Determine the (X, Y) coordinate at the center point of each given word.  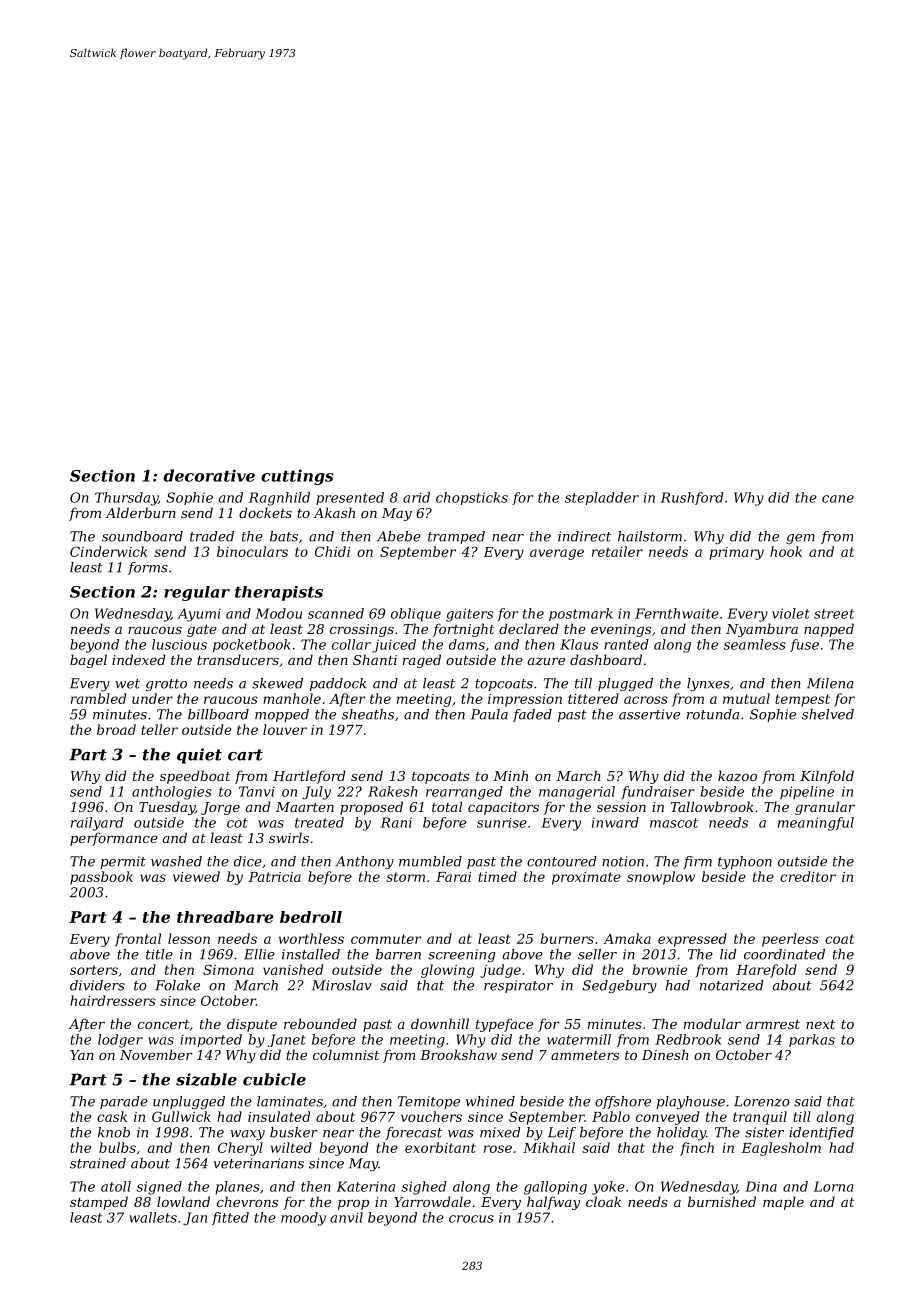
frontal (138, 940)
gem (800, 539)
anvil (346, 1217)
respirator (518, 986)
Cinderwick (109, 551)
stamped (99, 1203)
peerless (790, 940)
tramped (456, 537)
